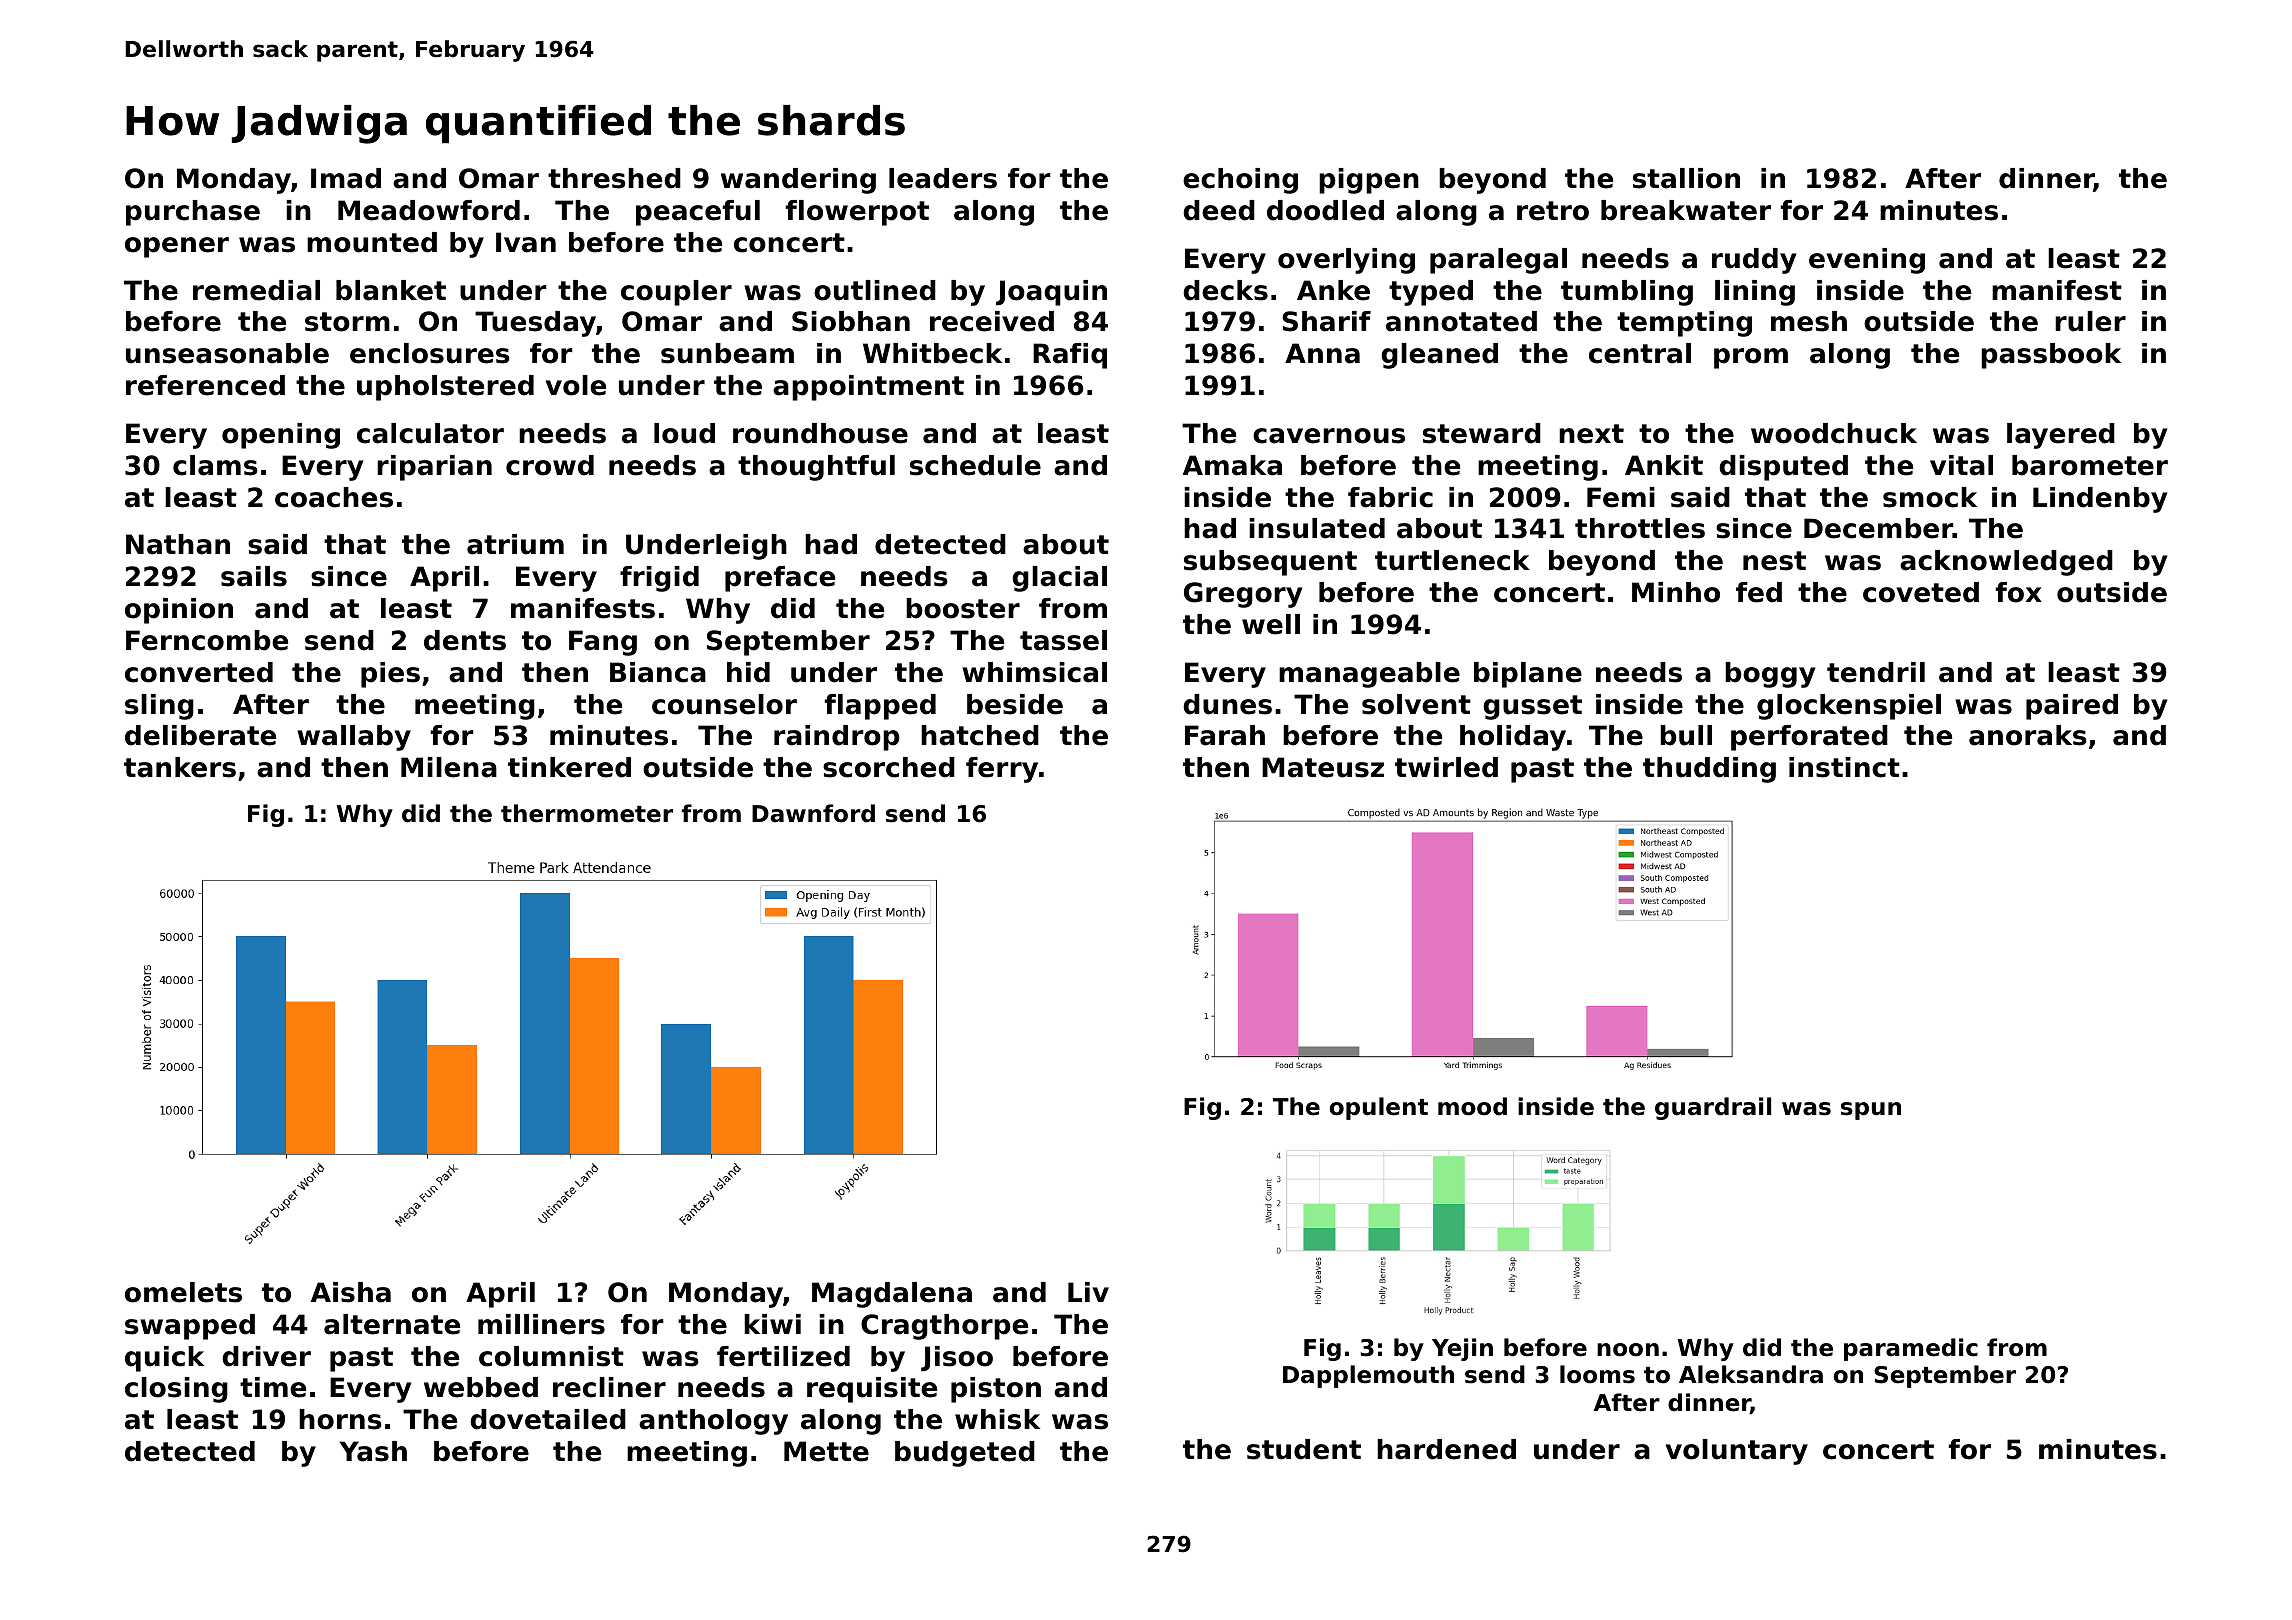 This image has width=2292, height=1620. What do you see at coordinates (1676, 592) in the image?
I see `Minho` at bounding box center [1676, 592].
